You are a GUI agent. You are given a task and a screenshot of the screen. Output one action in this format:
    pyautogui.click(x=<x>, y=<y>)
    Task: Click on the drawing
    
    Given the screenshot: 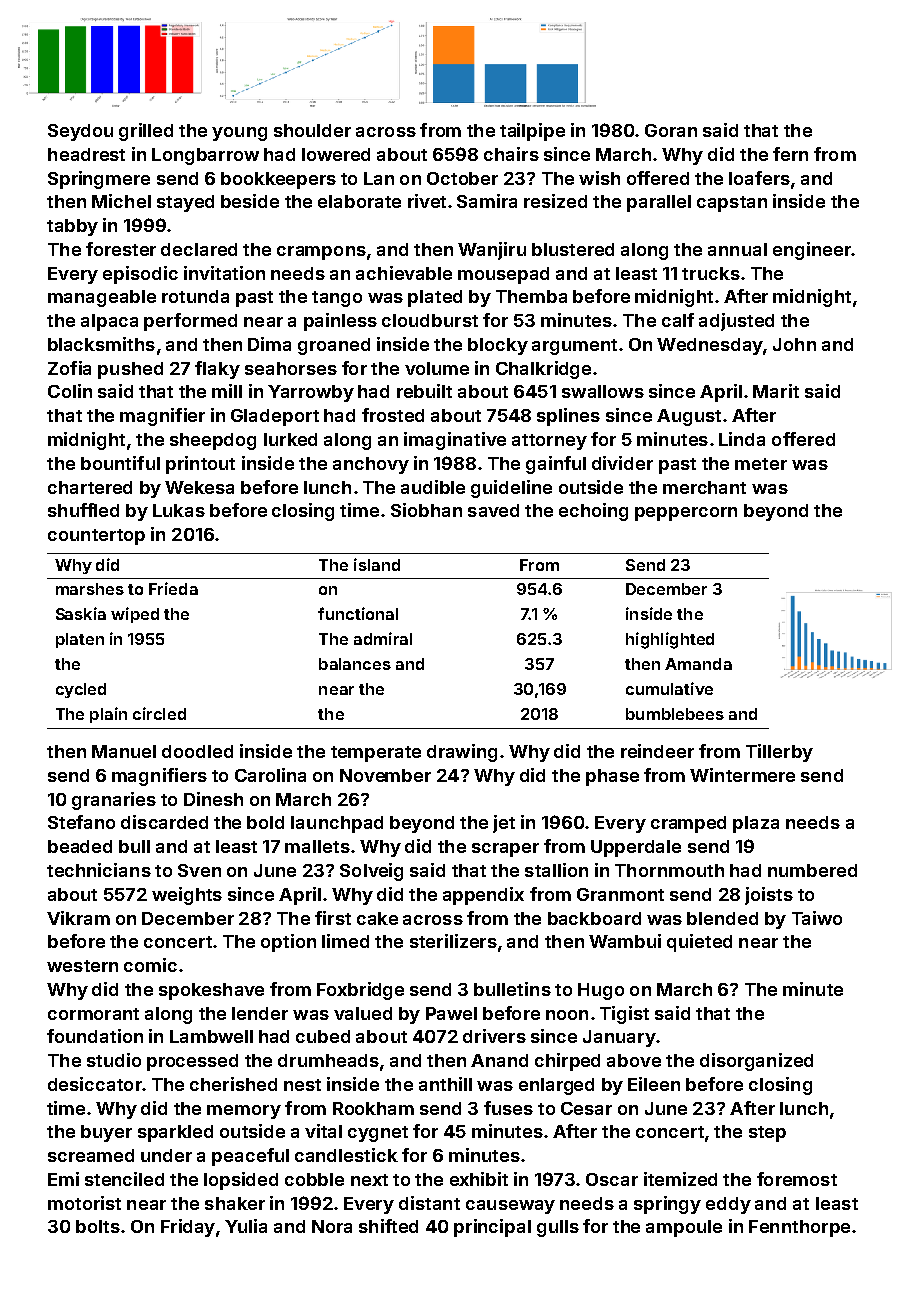 What is the action you would take?
    pyautogui.click(x=462, y=753)
